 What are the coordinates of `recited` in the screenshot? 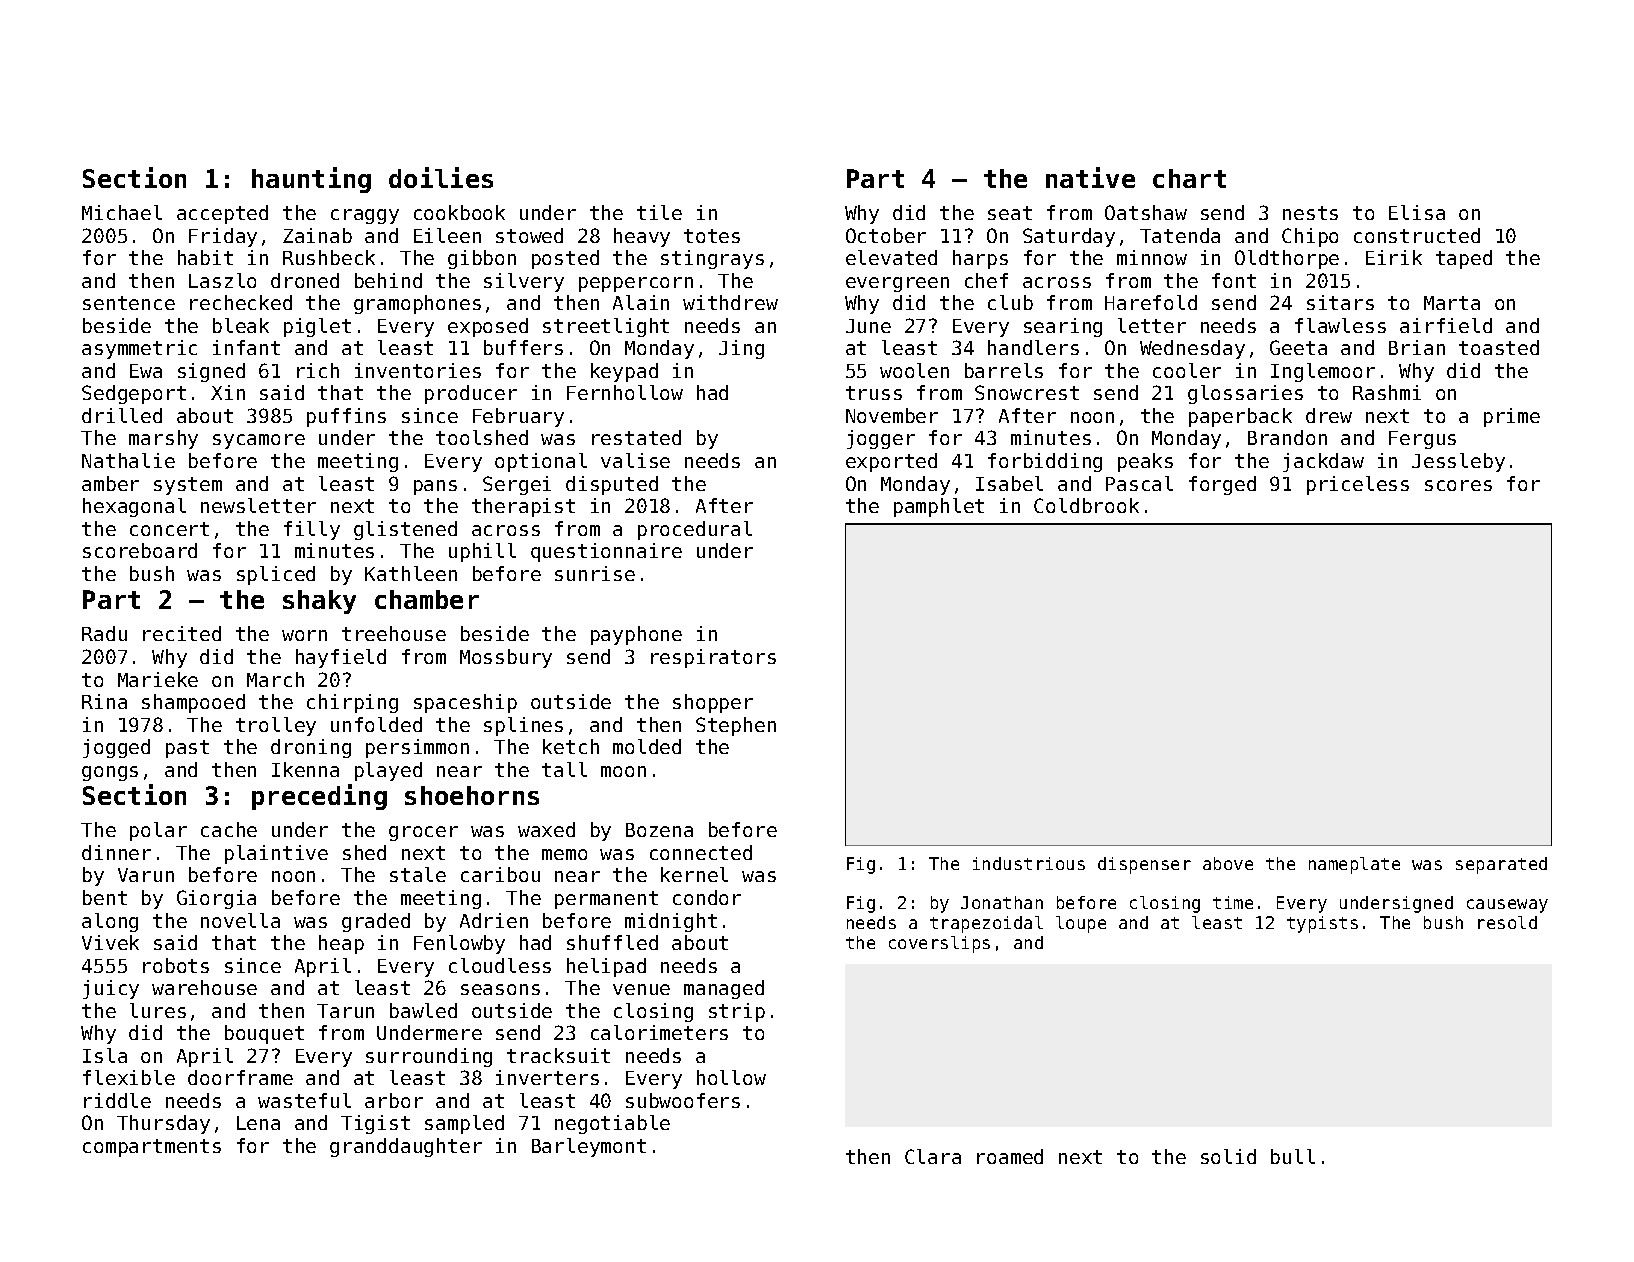 It's located at (182, 633).
